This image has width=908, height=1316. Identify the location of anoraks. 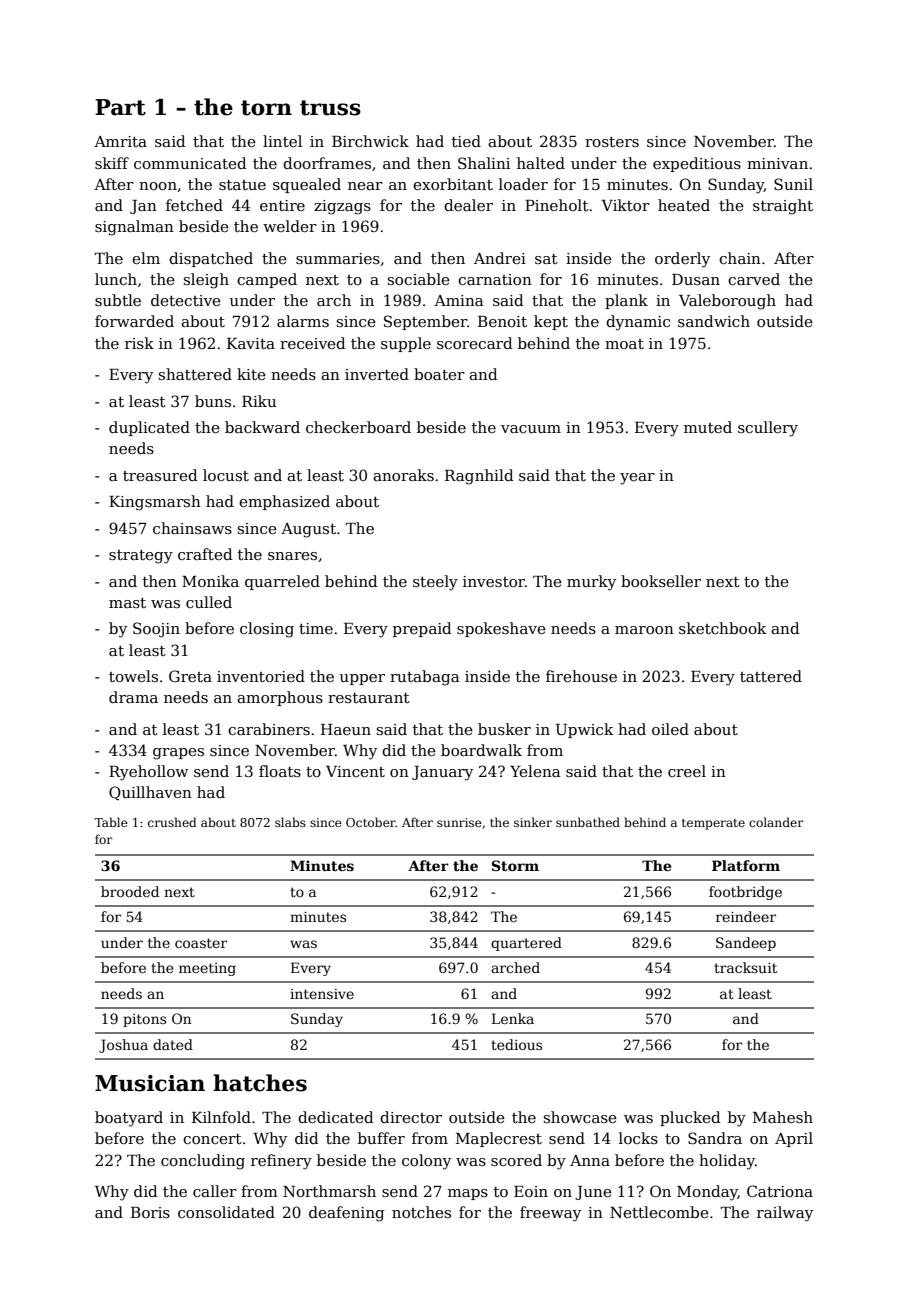
(403, 475).
